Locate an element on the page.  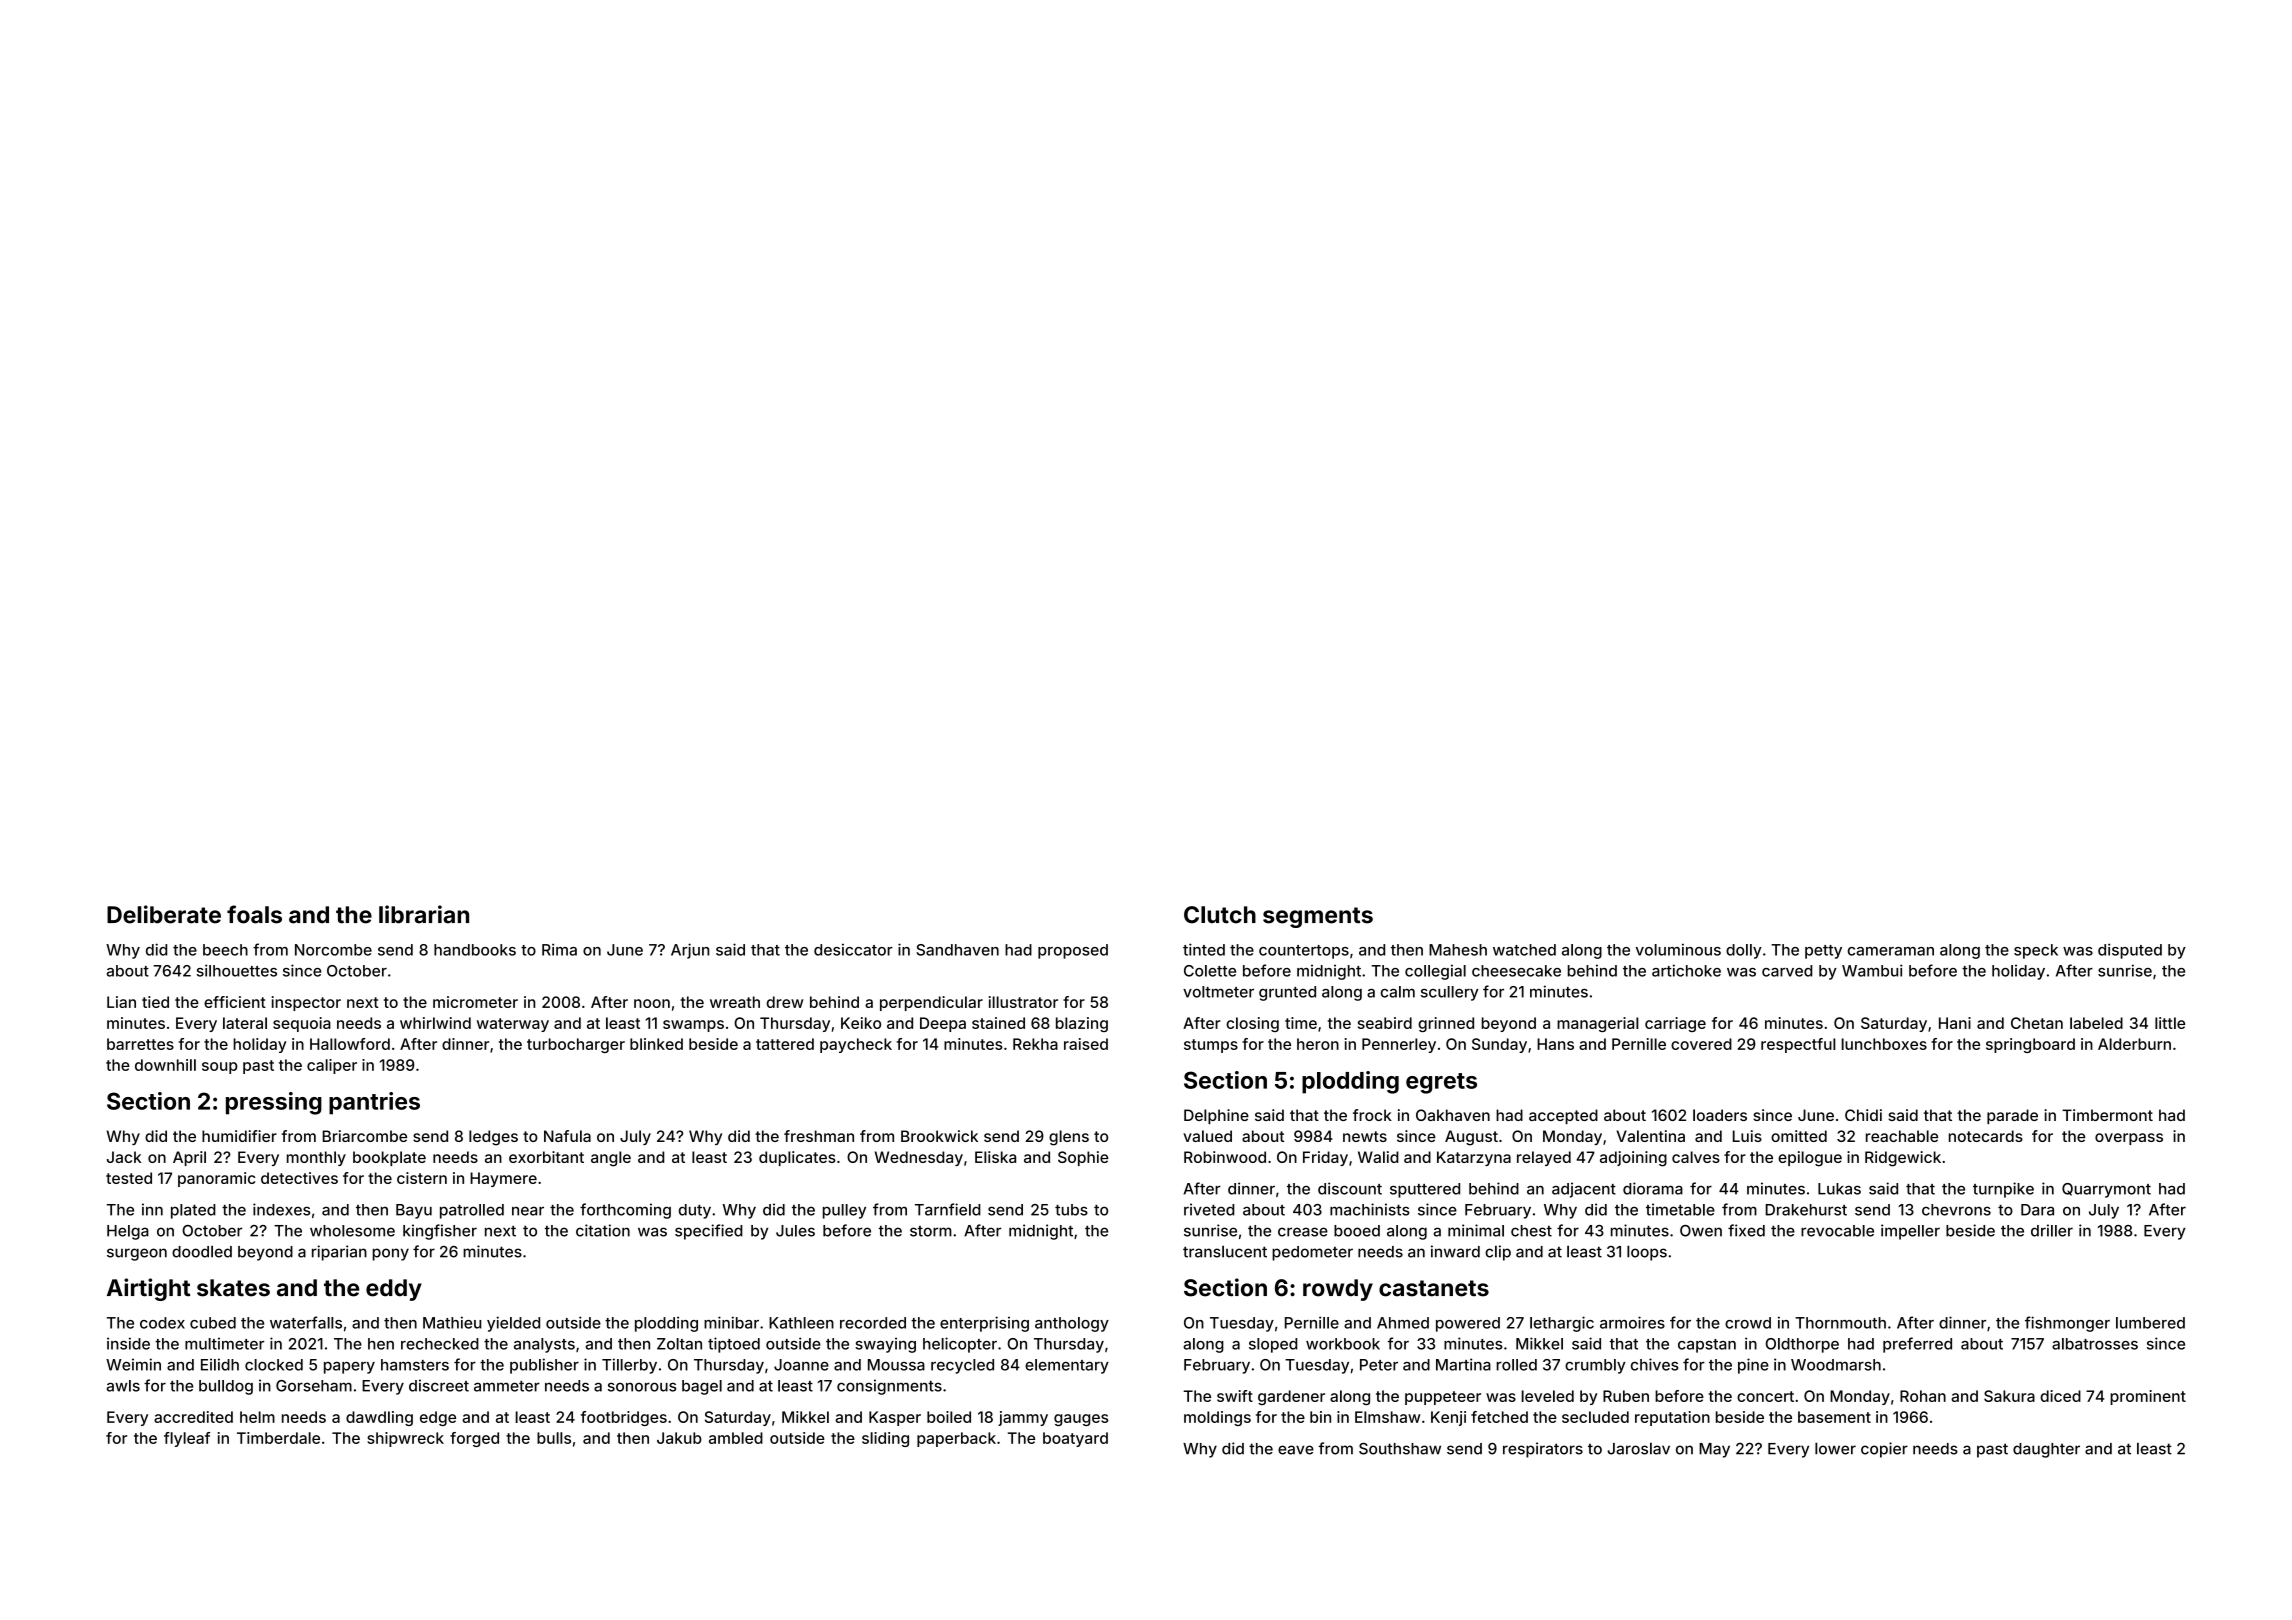
driller is located at coordinates (2052, 1230).
